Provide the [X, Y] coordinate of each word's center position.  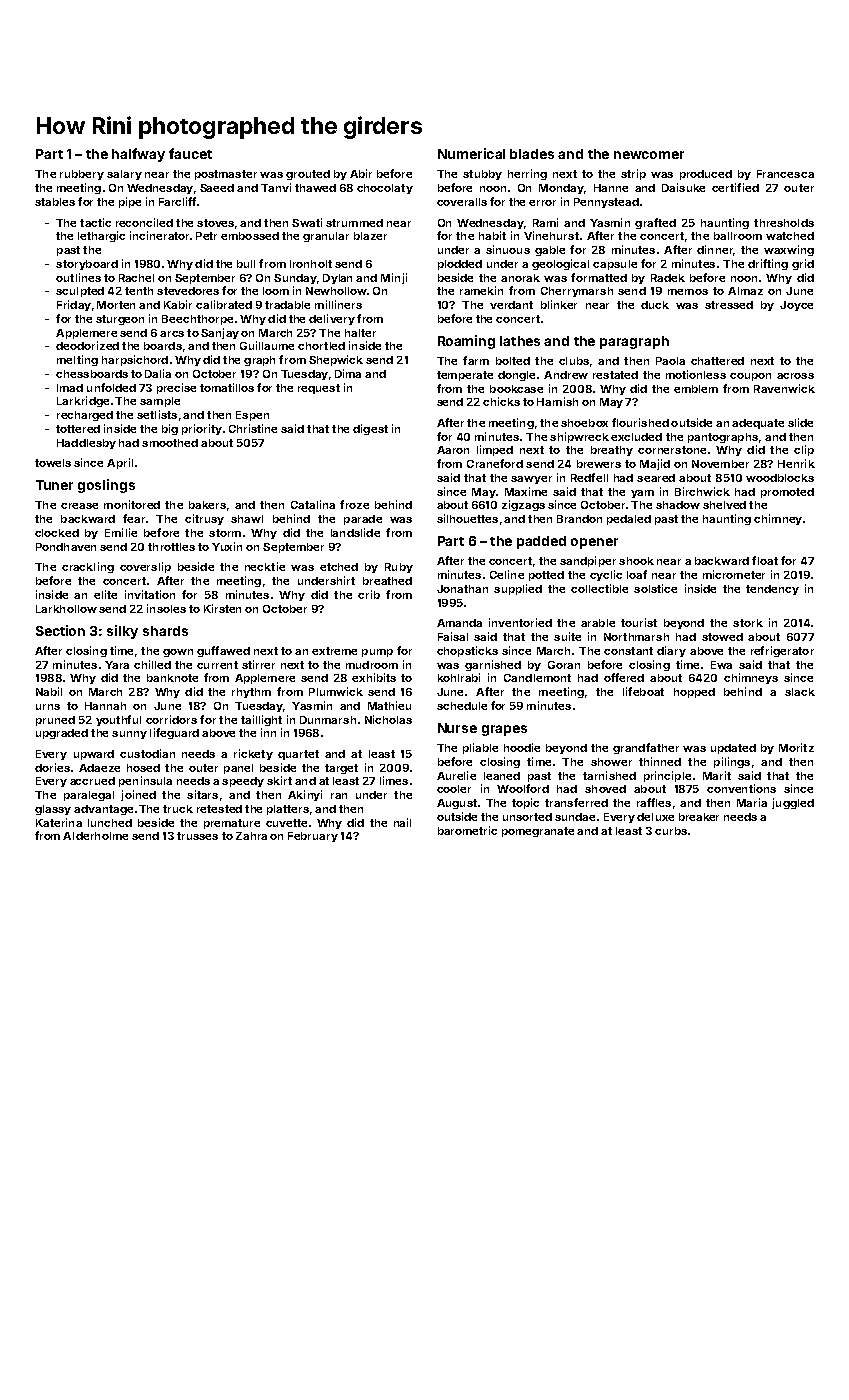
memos [688, 292]
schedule [462, 706]
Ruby [399, 568]
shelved [724, 505]
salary [124, 175]
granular [326, 237]
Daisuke [683, 187]
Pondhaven [66, 547]
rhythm [251, 693]
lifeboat [643, 691]
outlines [78, 277]
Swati [307, 222]
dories [52, 767]
